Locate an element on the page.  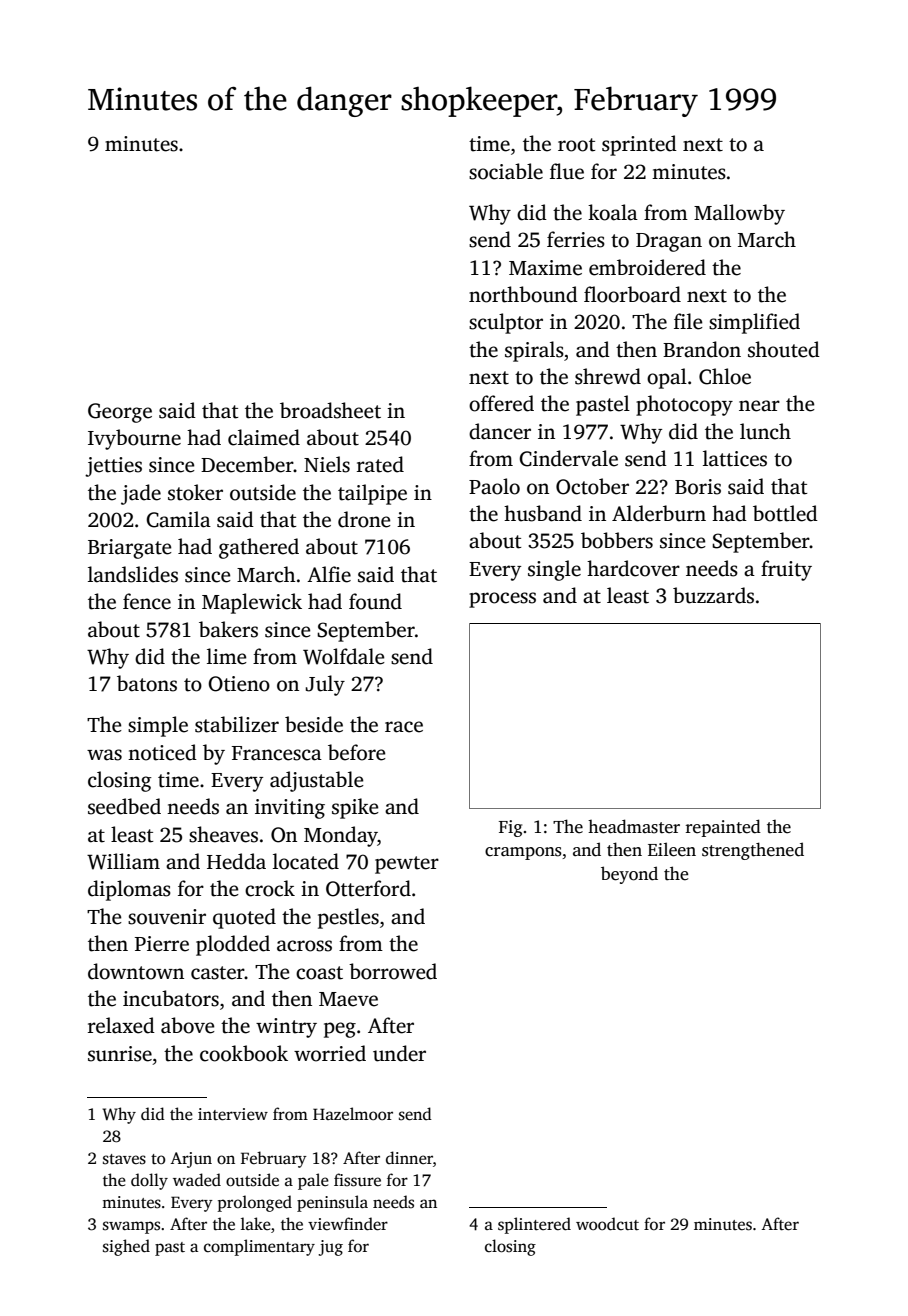
staves is located at coordinates (124, 1159).
